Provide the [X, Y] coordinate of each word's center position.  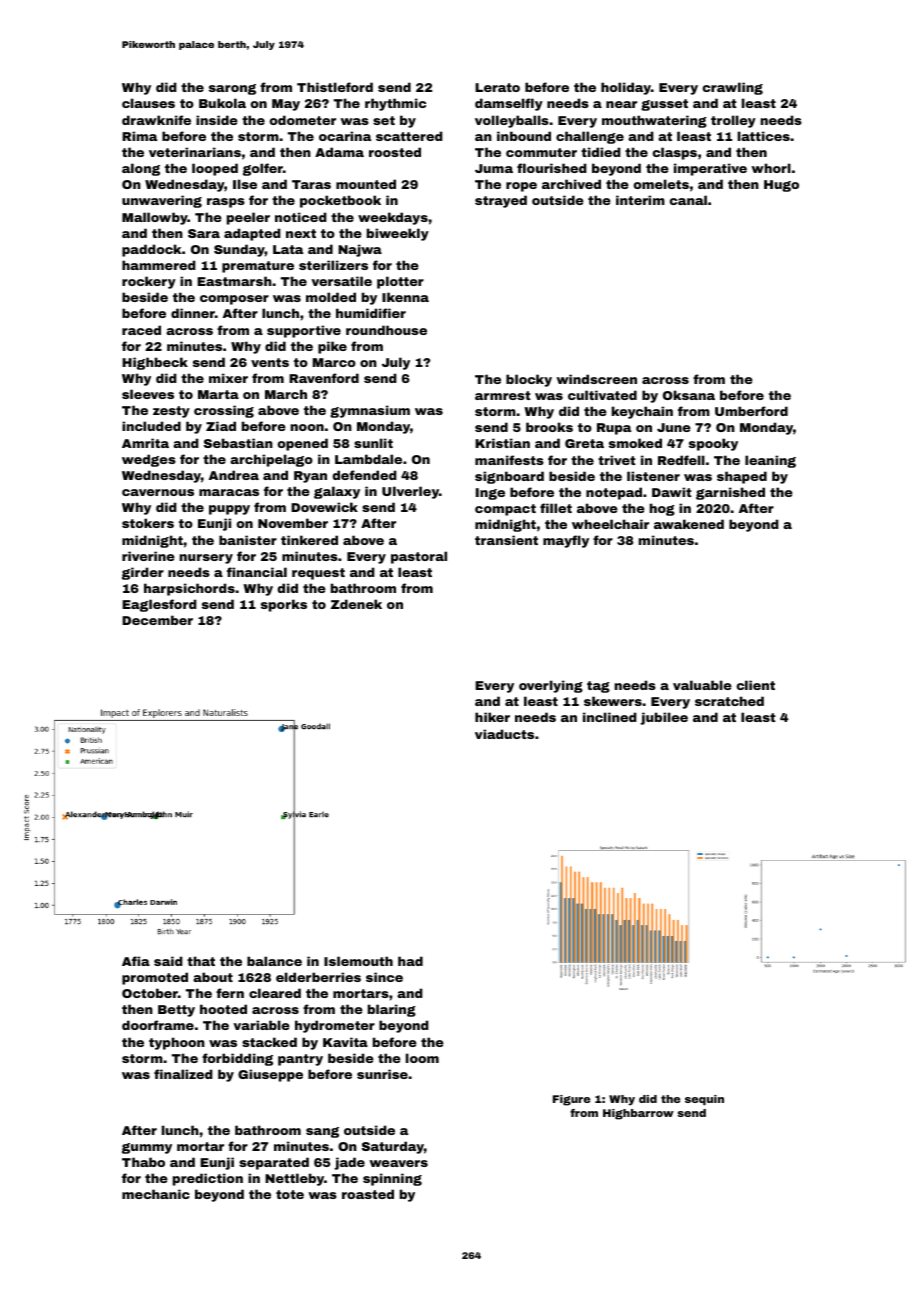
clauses [148, 103]
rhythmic [395, 104]
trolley [733, 121]
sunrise [382, 1074]
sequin [704, 1100]
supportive [304, 331]
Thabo [143, 1162]
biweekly [398, 234]
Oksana [689, 395]
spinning [392, 1179]
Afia [136, 961]
